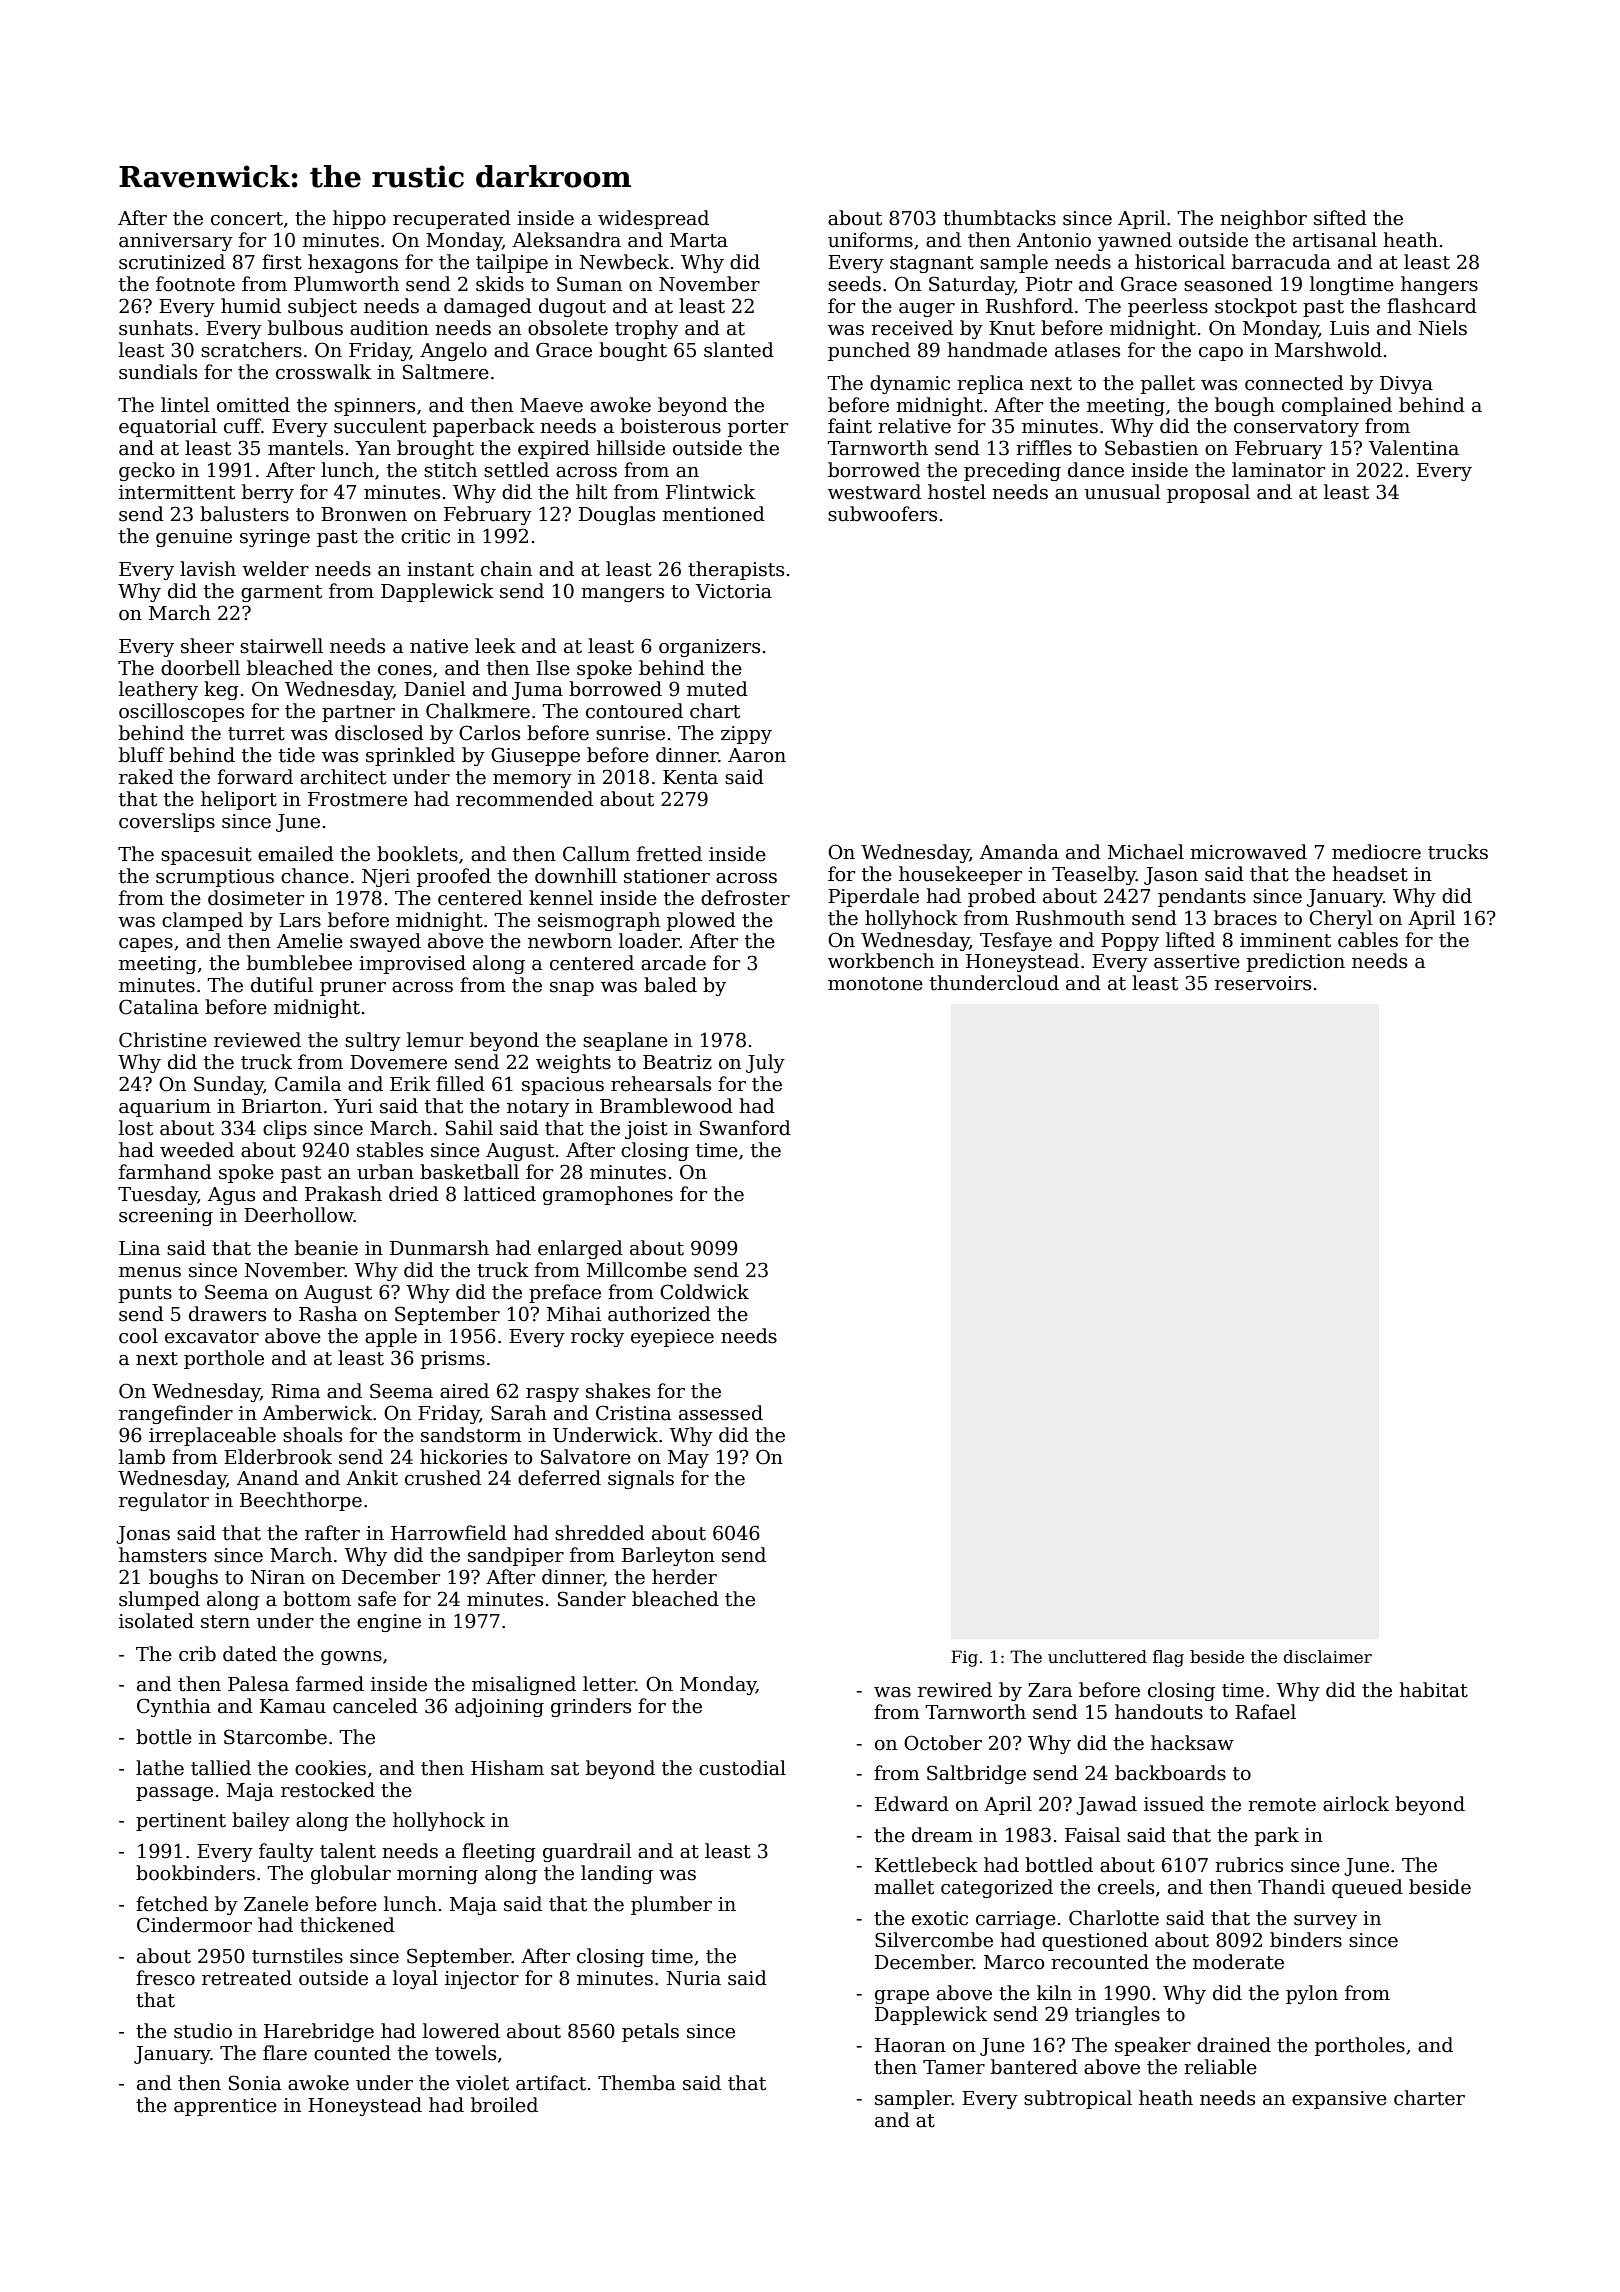  I want to click on Aaron, so click(757, 755).
